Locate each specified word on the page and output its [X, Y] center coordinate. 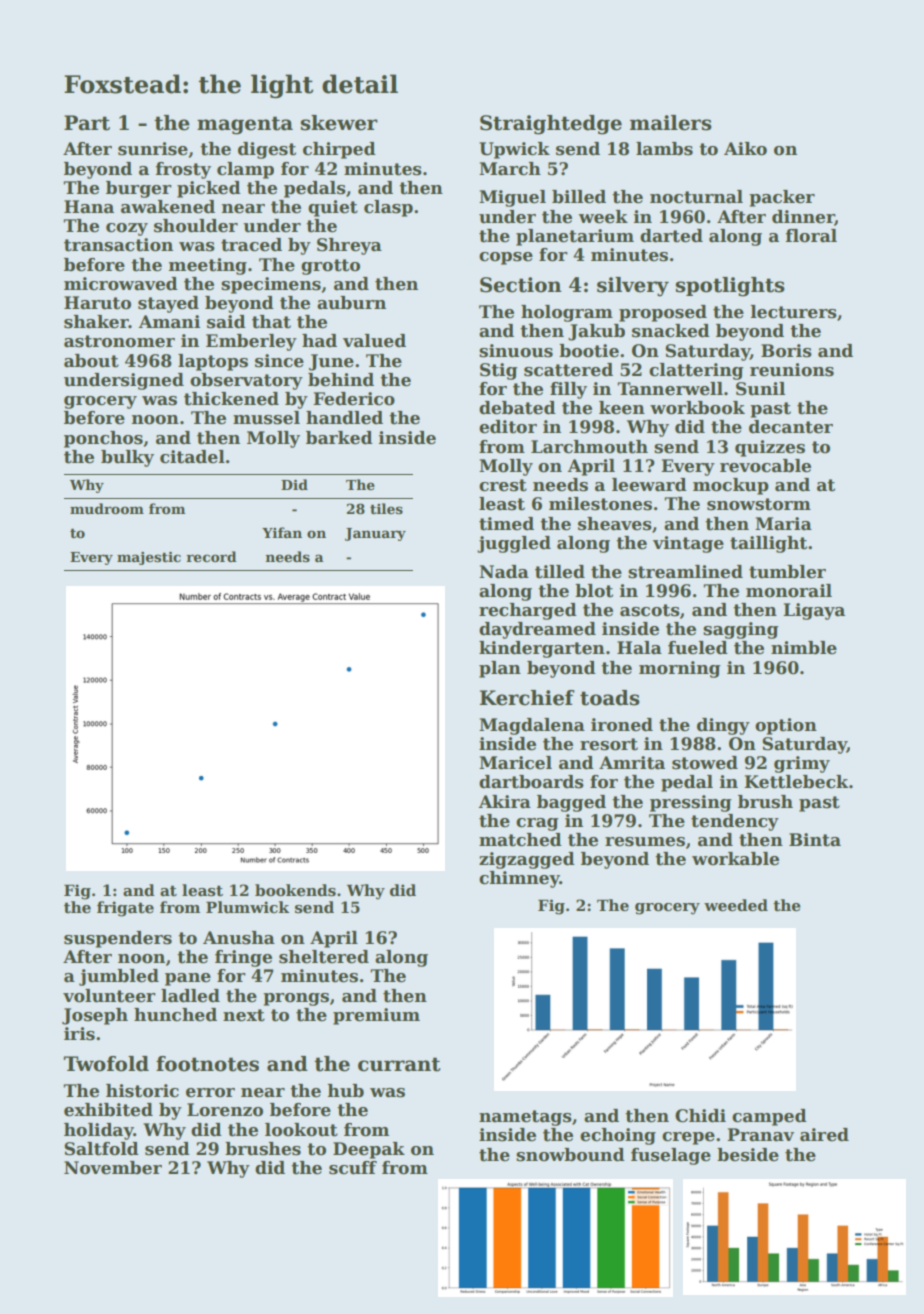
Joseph [95, 1016]
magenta [245, 125]
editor [508, 427]
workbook [697, 408]
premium [376, 1016]
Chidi [700, 1116]
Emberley [251, 342]
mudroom [107, 508]
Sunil [760, 389]
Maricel [515, 763]
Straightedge [551, 125]
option [786, 726]
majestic [149, 558]
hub [345, 1091]
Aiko [745, 149]
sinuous [516, 351]
